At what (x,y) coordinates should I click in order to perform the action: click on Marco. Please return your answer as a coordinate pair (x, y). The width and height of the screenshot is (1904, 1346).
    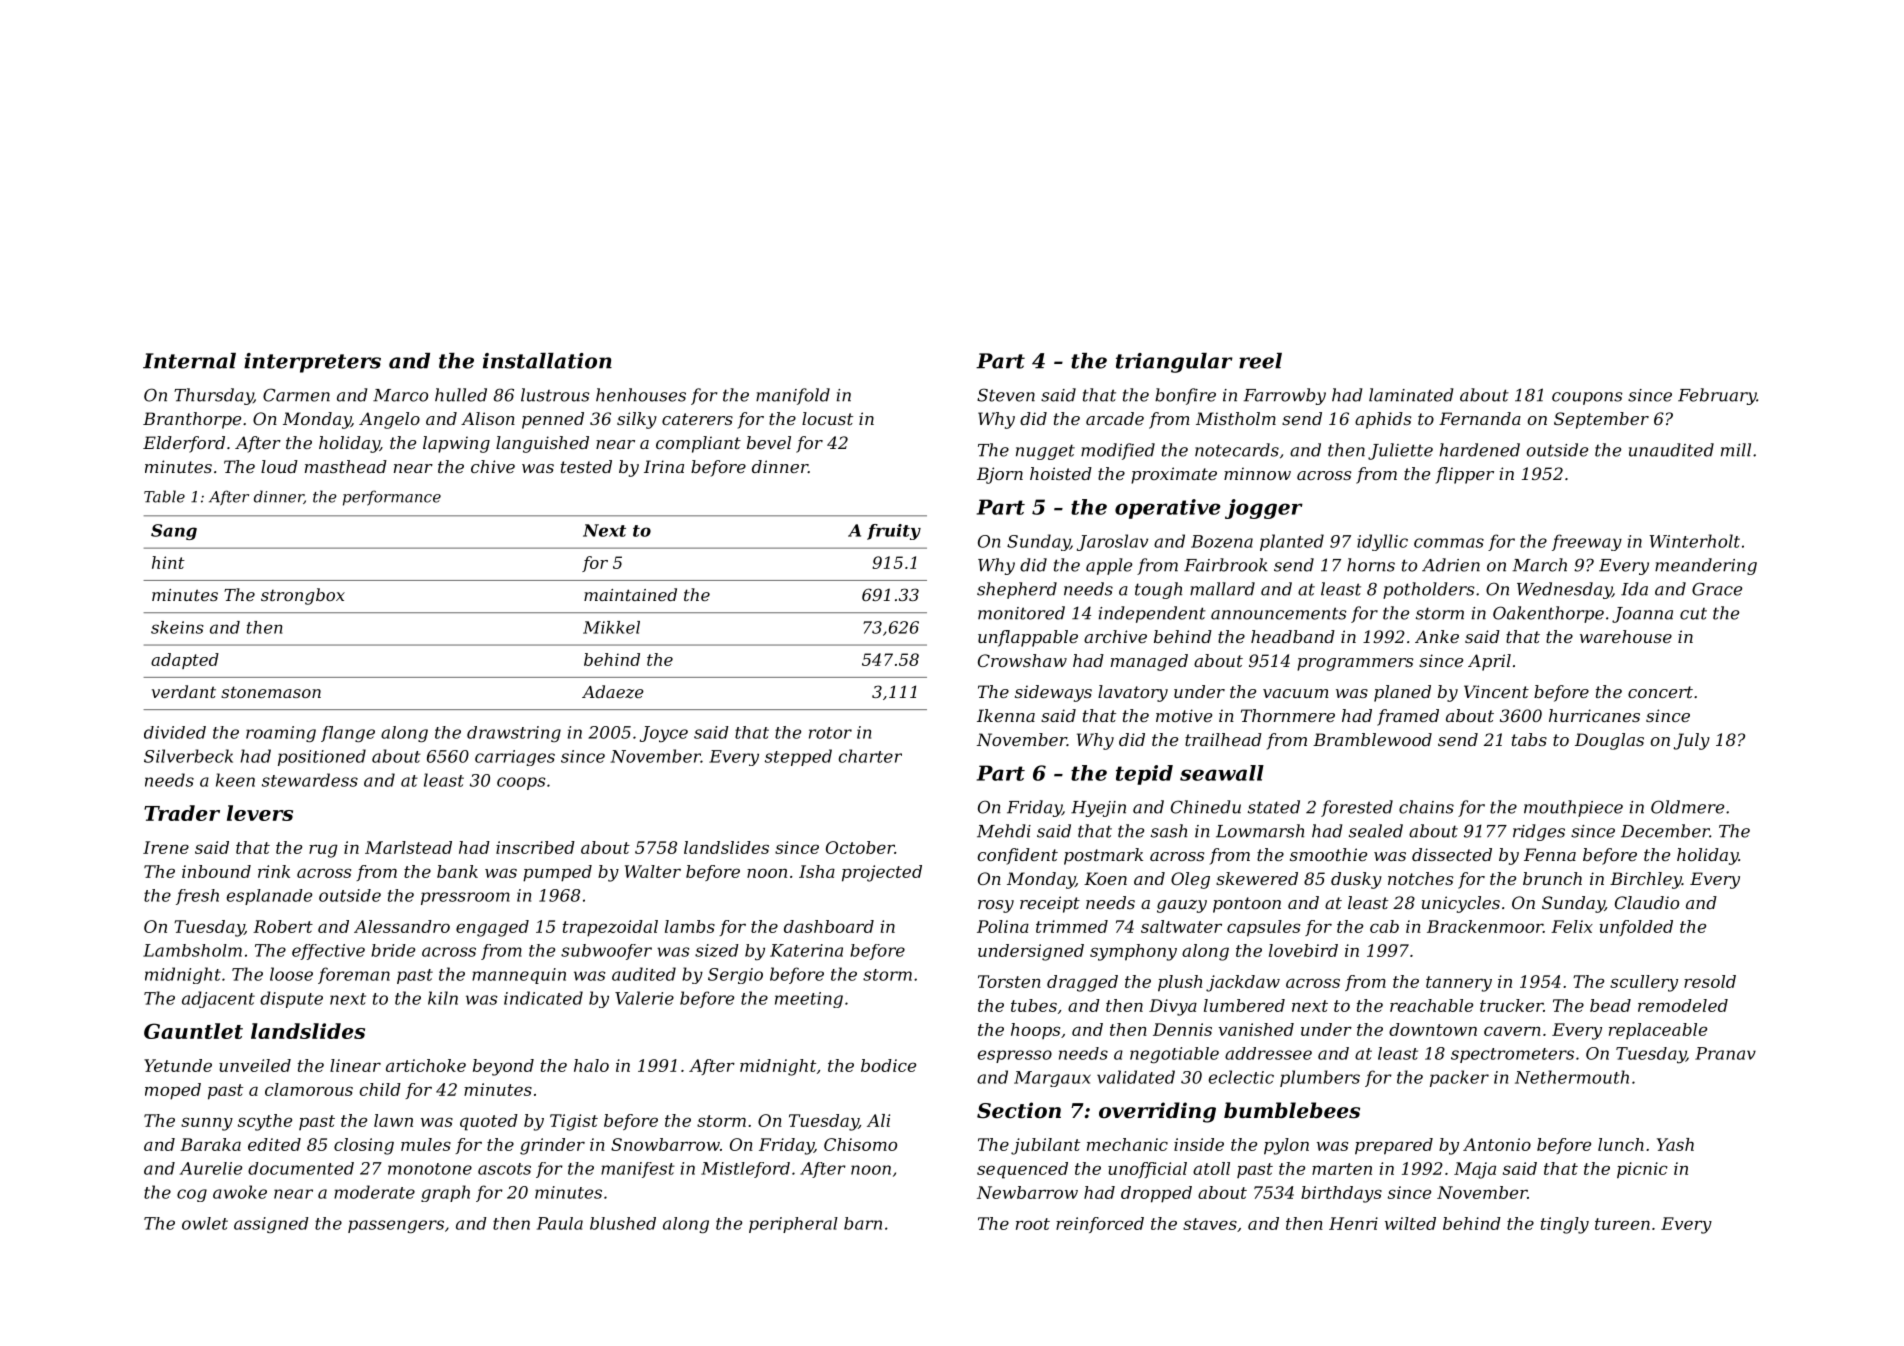
    Looking at the image, I should click on (400, 395).
